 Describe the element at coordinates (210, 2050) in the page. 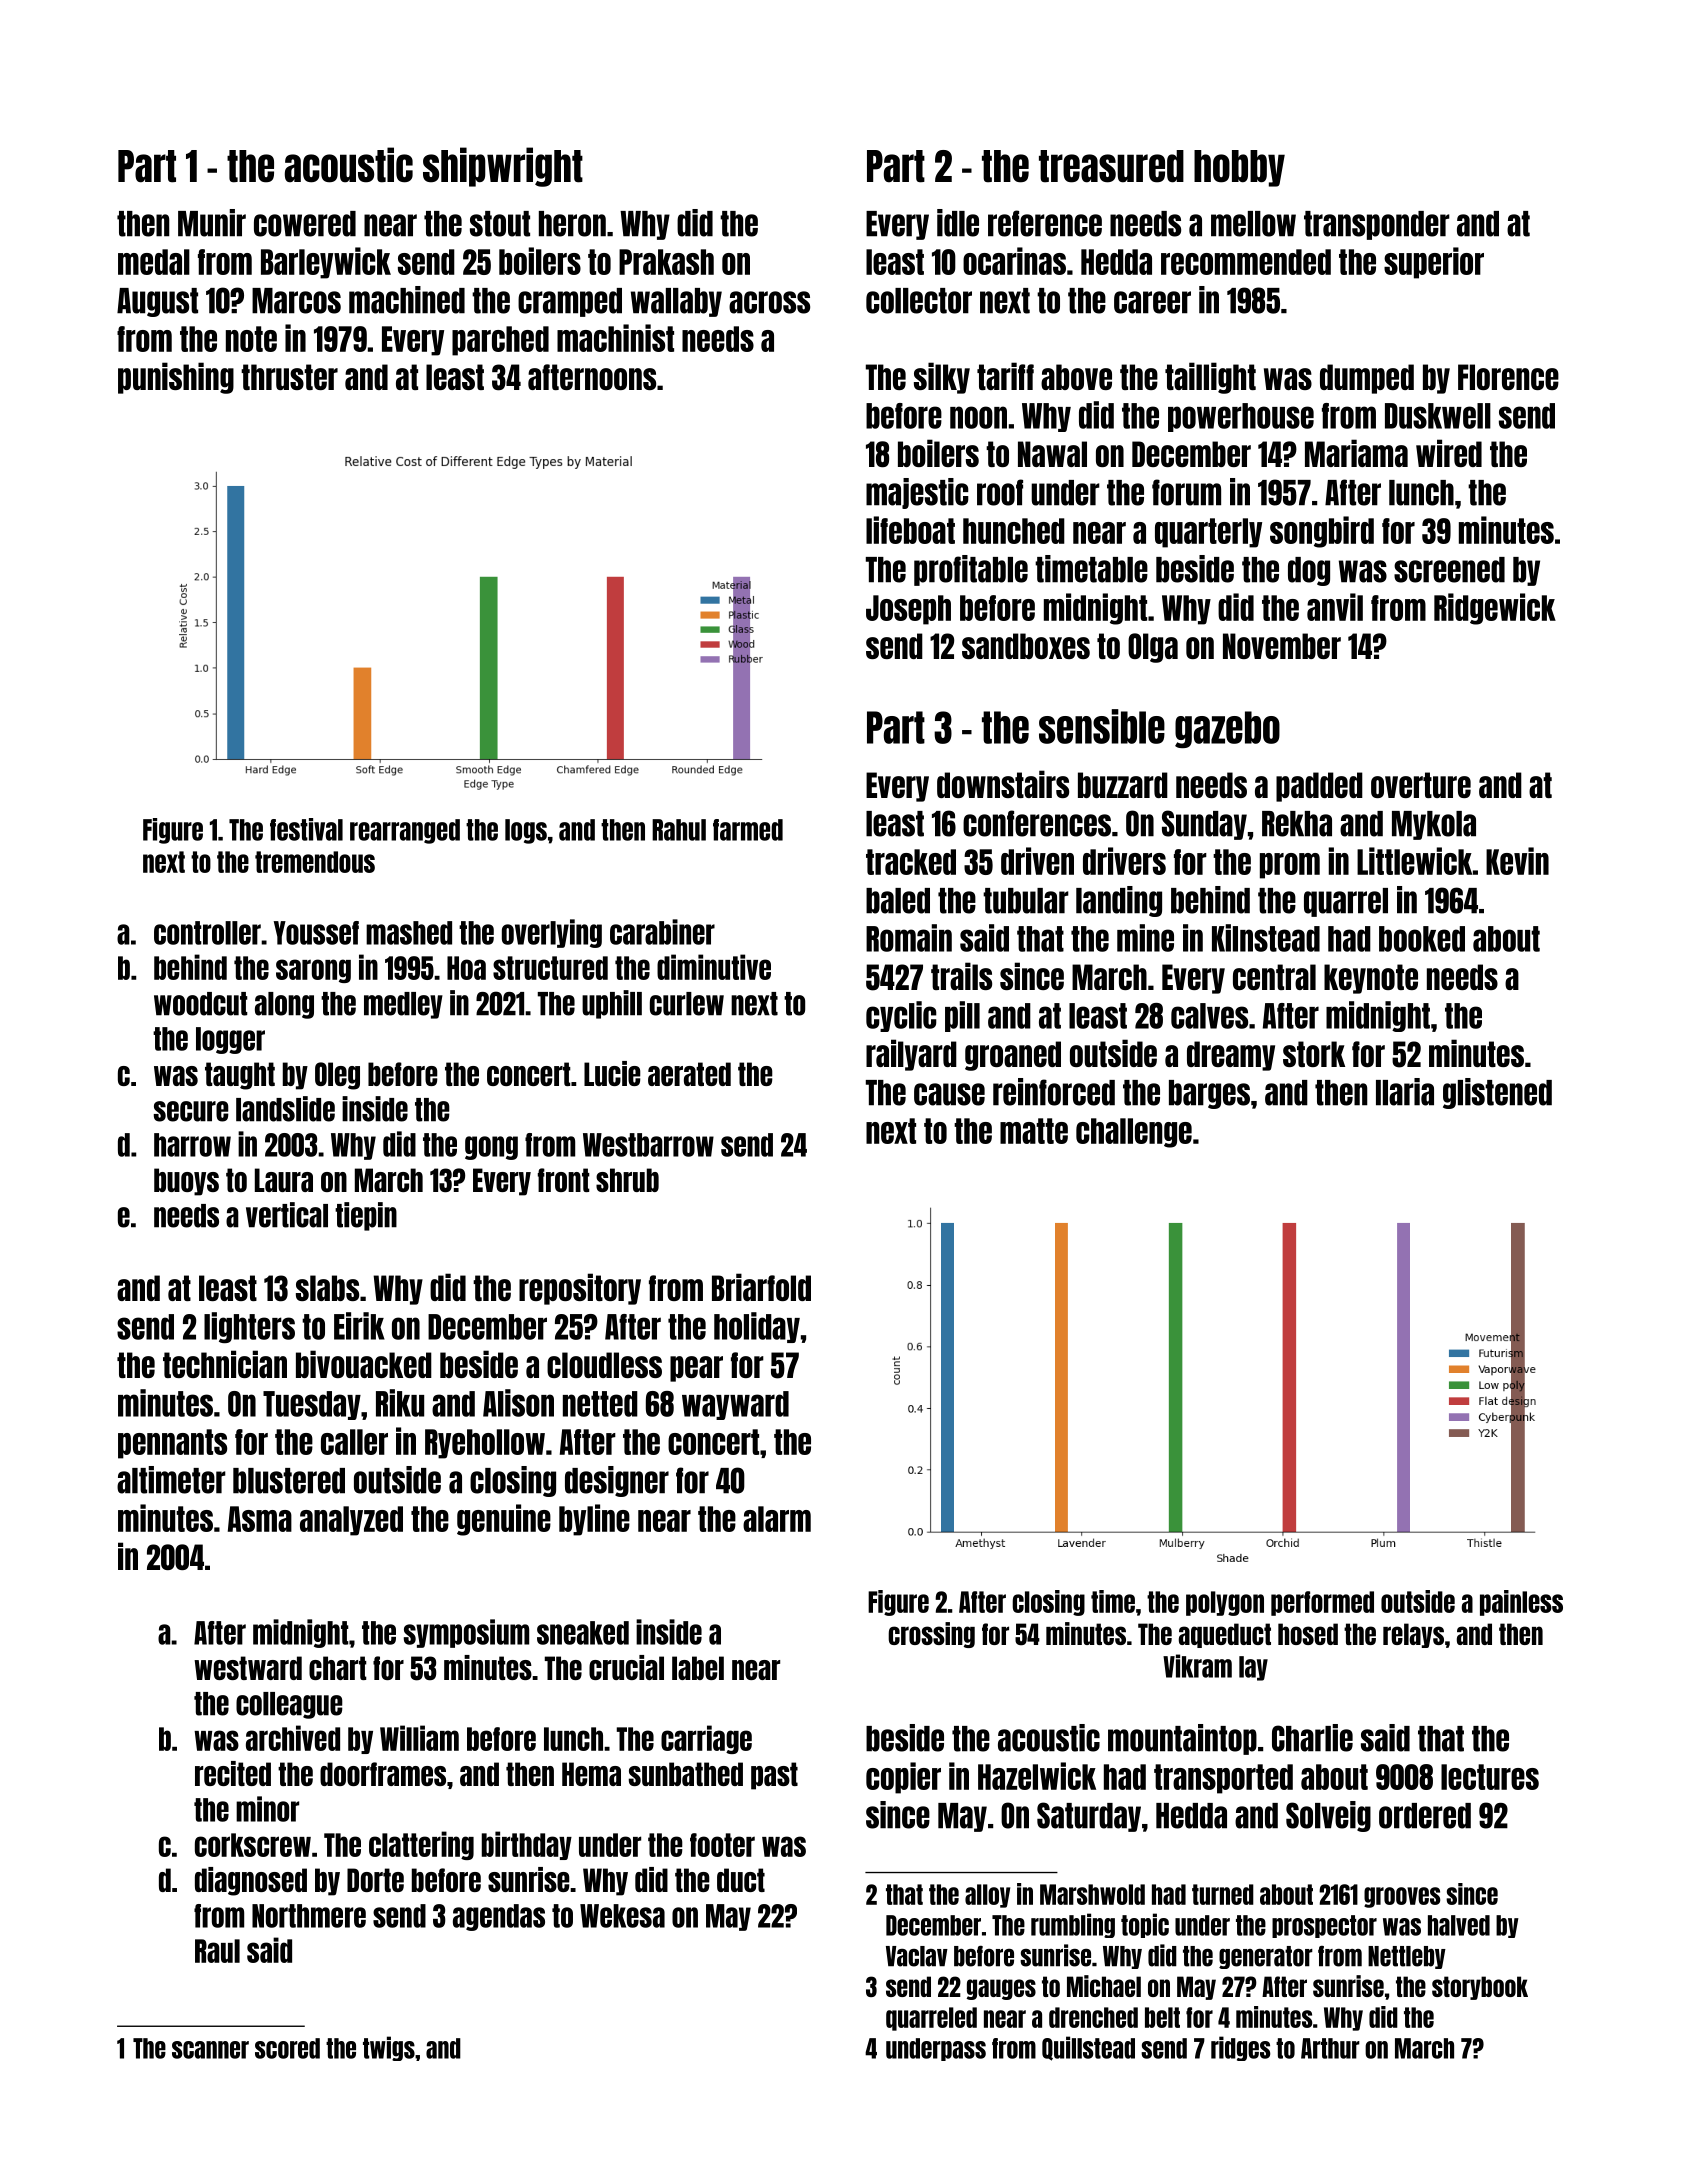

I see `scanner` at that location.
